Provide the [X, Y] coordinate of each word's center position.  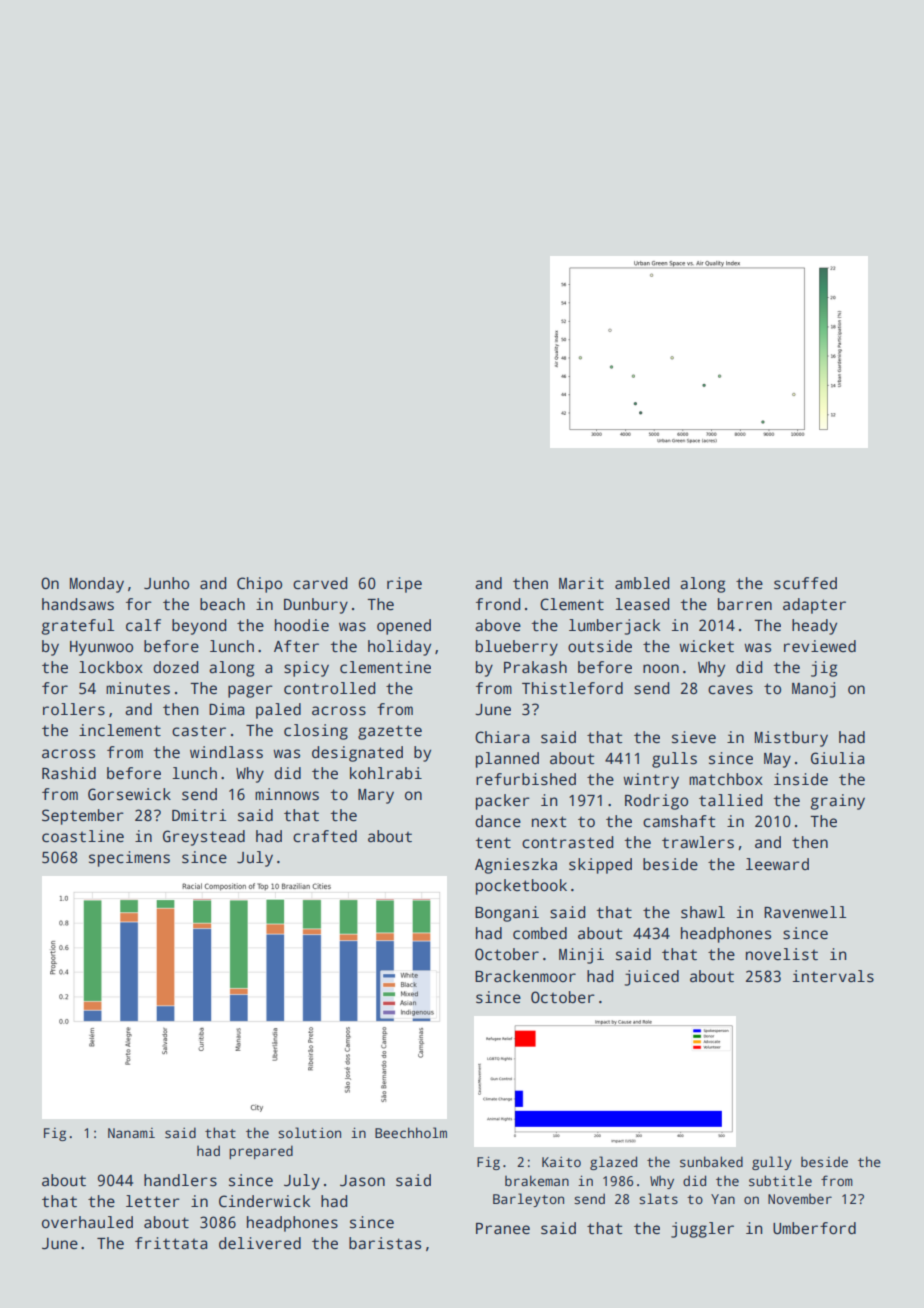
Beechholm [411, 1132]
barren [745, 604]
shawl [703, 912]
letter [153, 1201]
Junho [166, 583]
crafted [325, 836]
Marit [581, 583]
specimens [129, 859]
